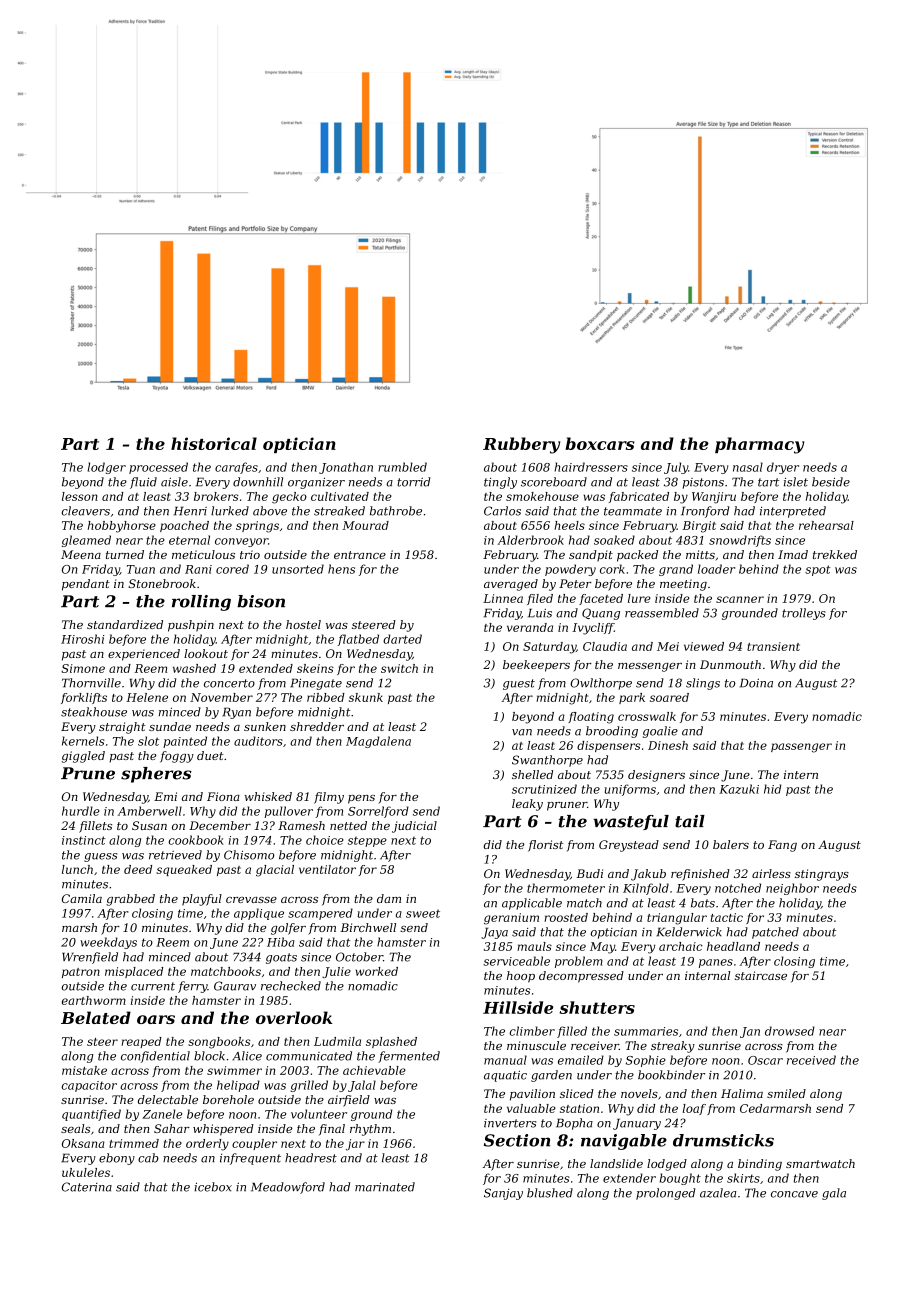 This screenshot has height=1308, width=924. Describe the element at coordinates (414, 827) in the screenshot. I see `judicial` at that location.
